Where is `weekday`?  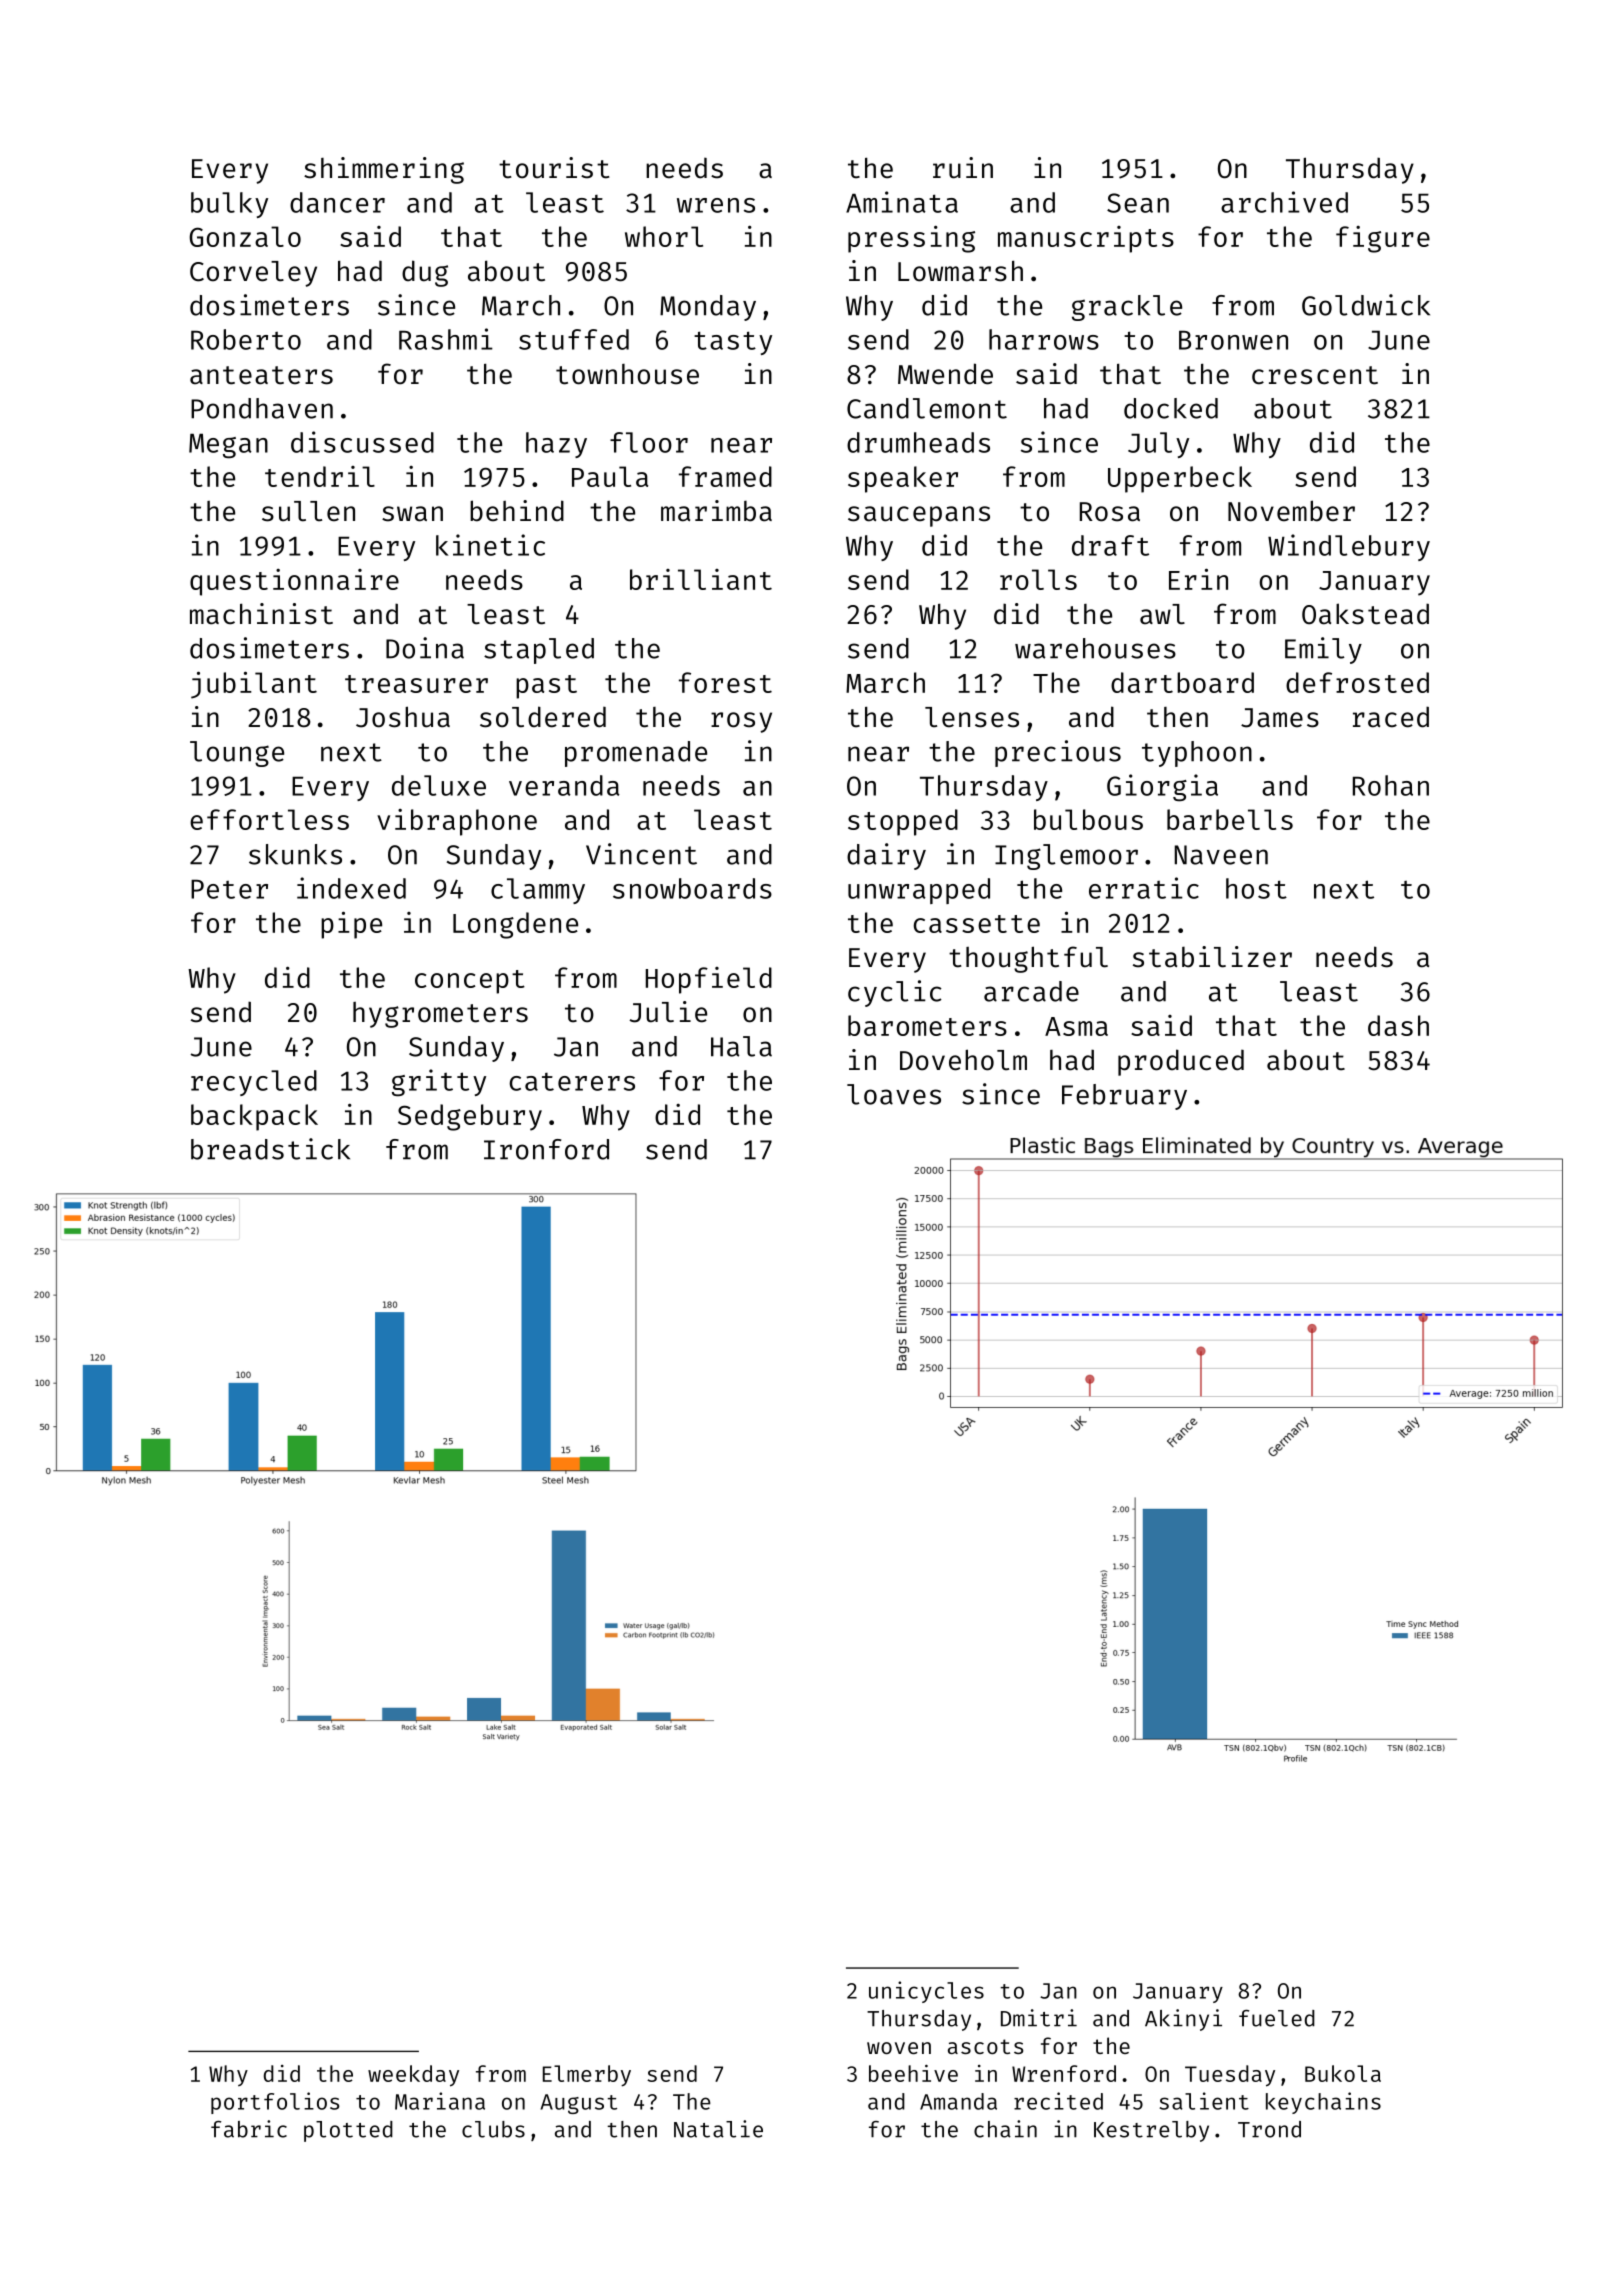
weekday is located at coordinates (413, 2076).
